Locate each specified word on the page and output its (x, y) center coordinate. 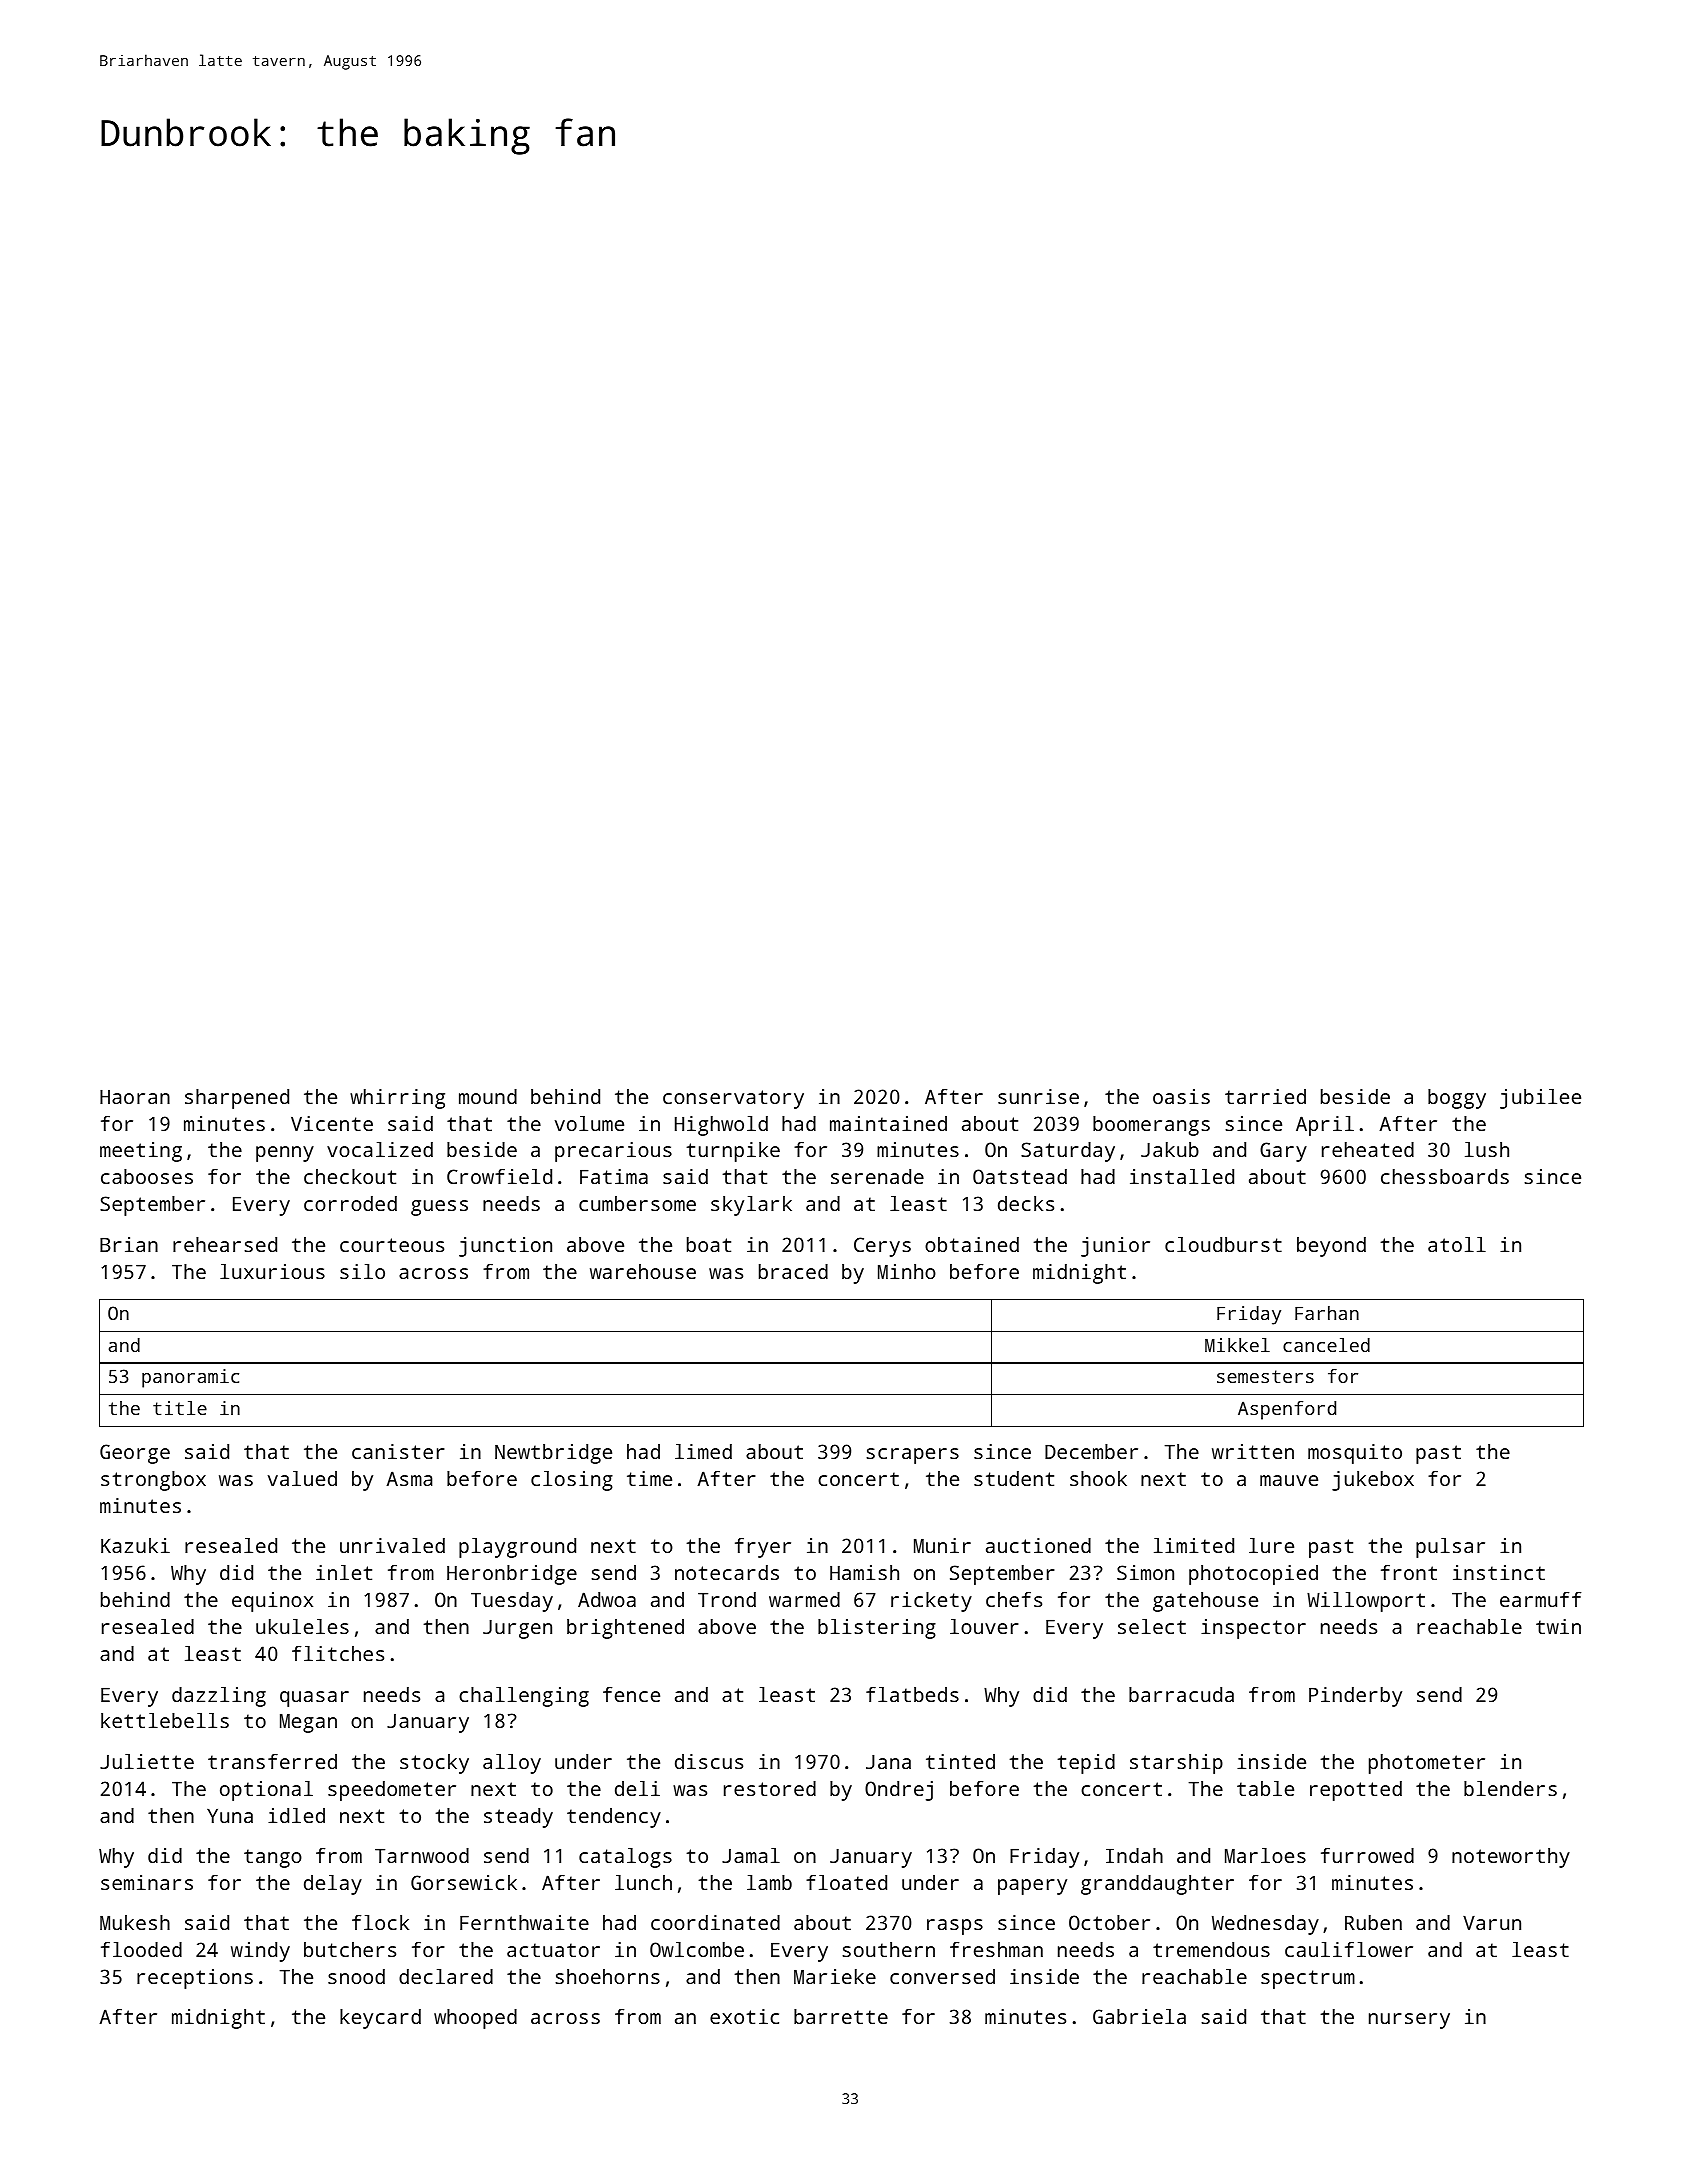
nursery (1409, 2021)
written (1253, 1451)
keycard (380, 2019)
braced (793, 1271)
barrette (841, 2016)
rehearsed (225, 1244)
